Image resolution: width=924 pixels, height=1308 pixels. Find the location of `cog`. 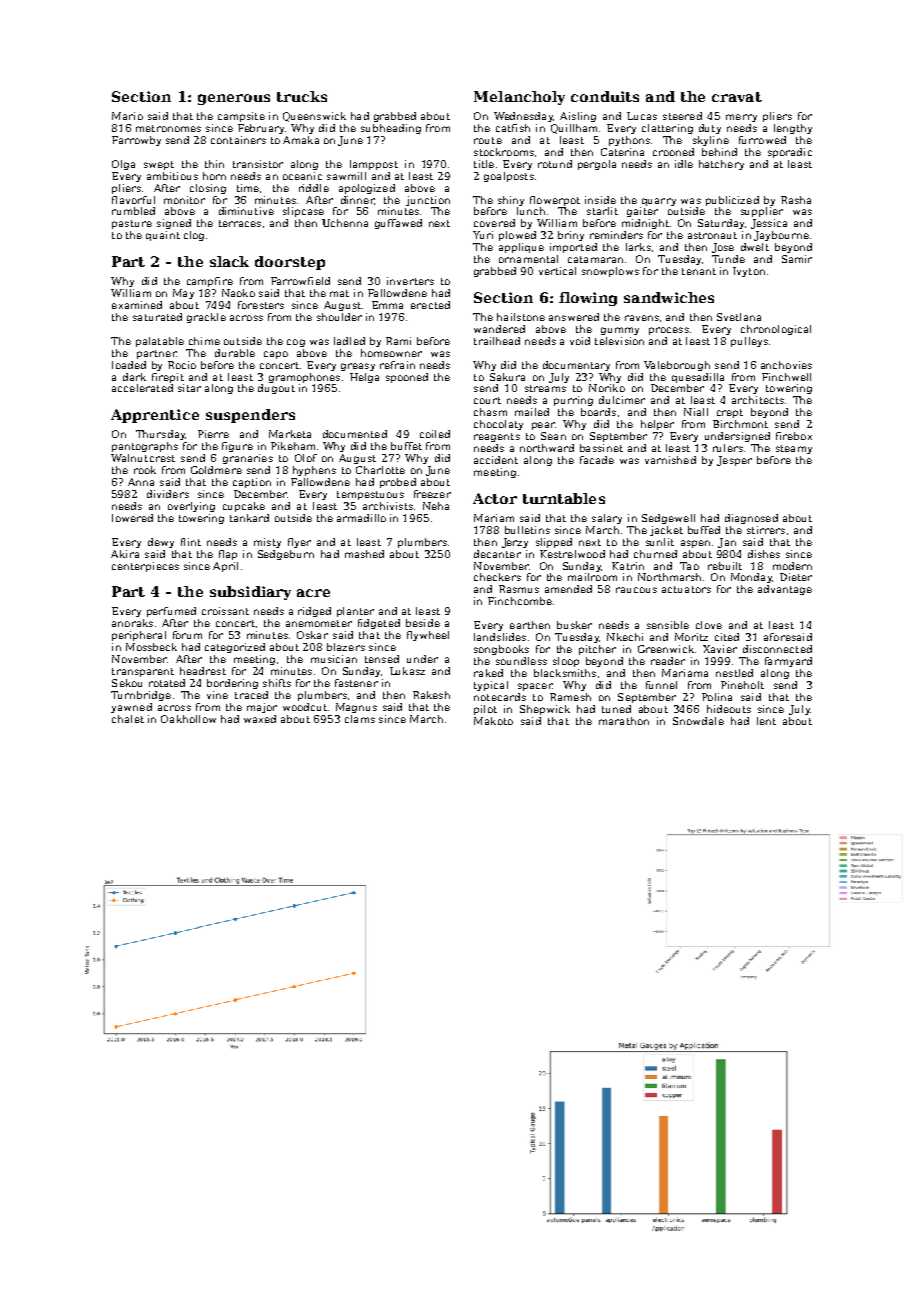

cog is located at coordinates (296, 343).
